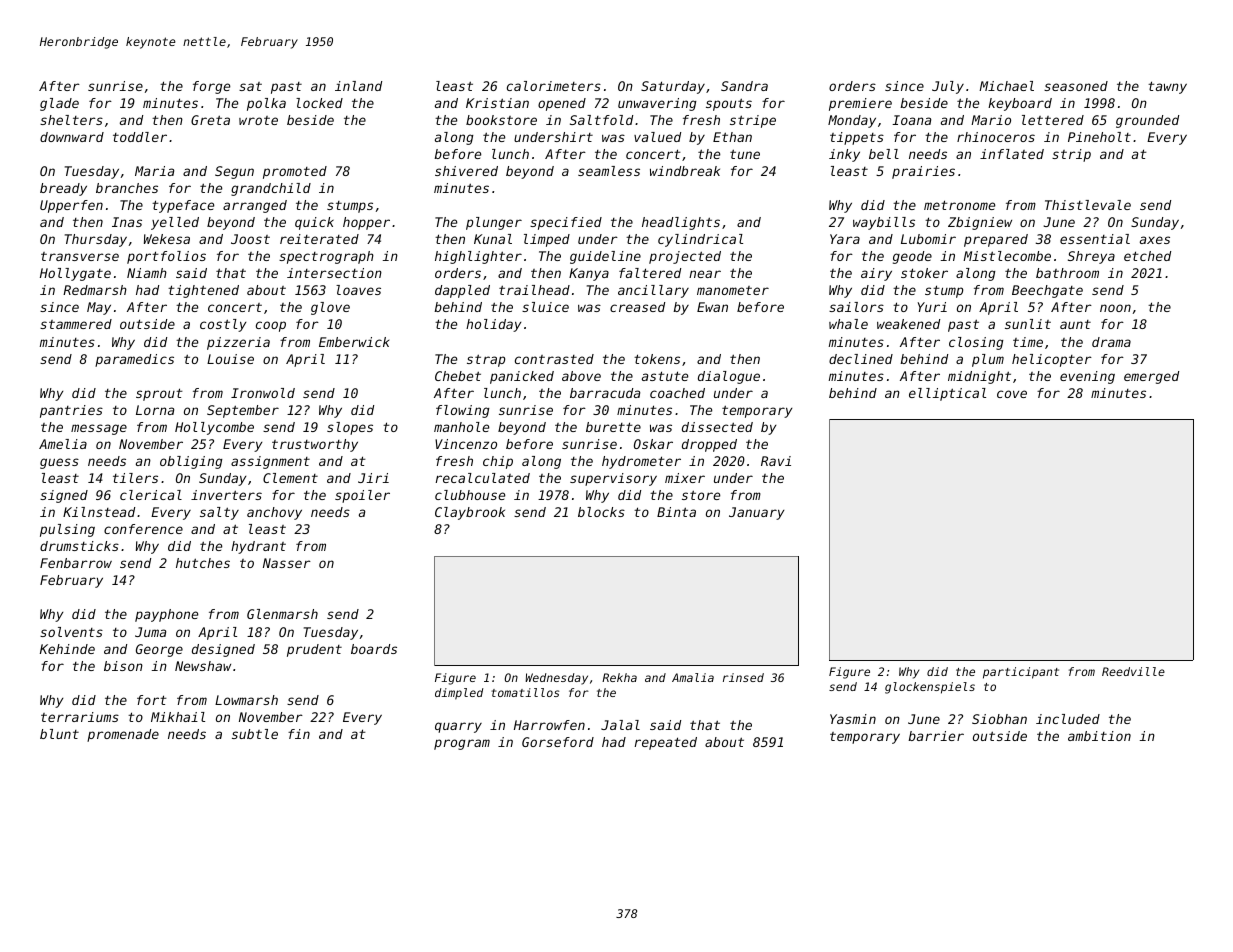  Describe the element at coordinates (545, 307) in the screenshot. I see `sluice` at that location.
